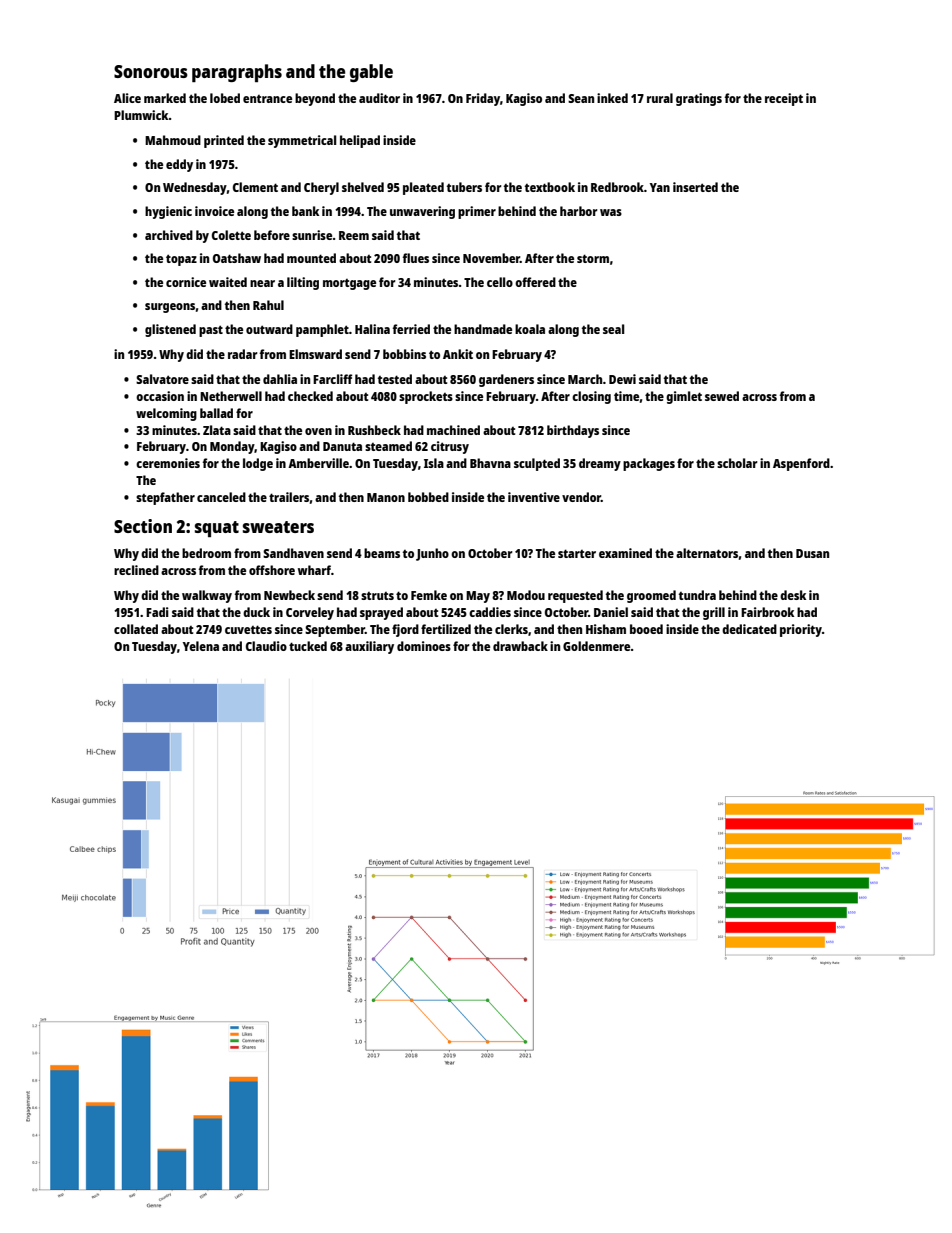  What do you see at coordinates (660, 187) in the document?
I see `Yan` at bounding box center [660, 187].
